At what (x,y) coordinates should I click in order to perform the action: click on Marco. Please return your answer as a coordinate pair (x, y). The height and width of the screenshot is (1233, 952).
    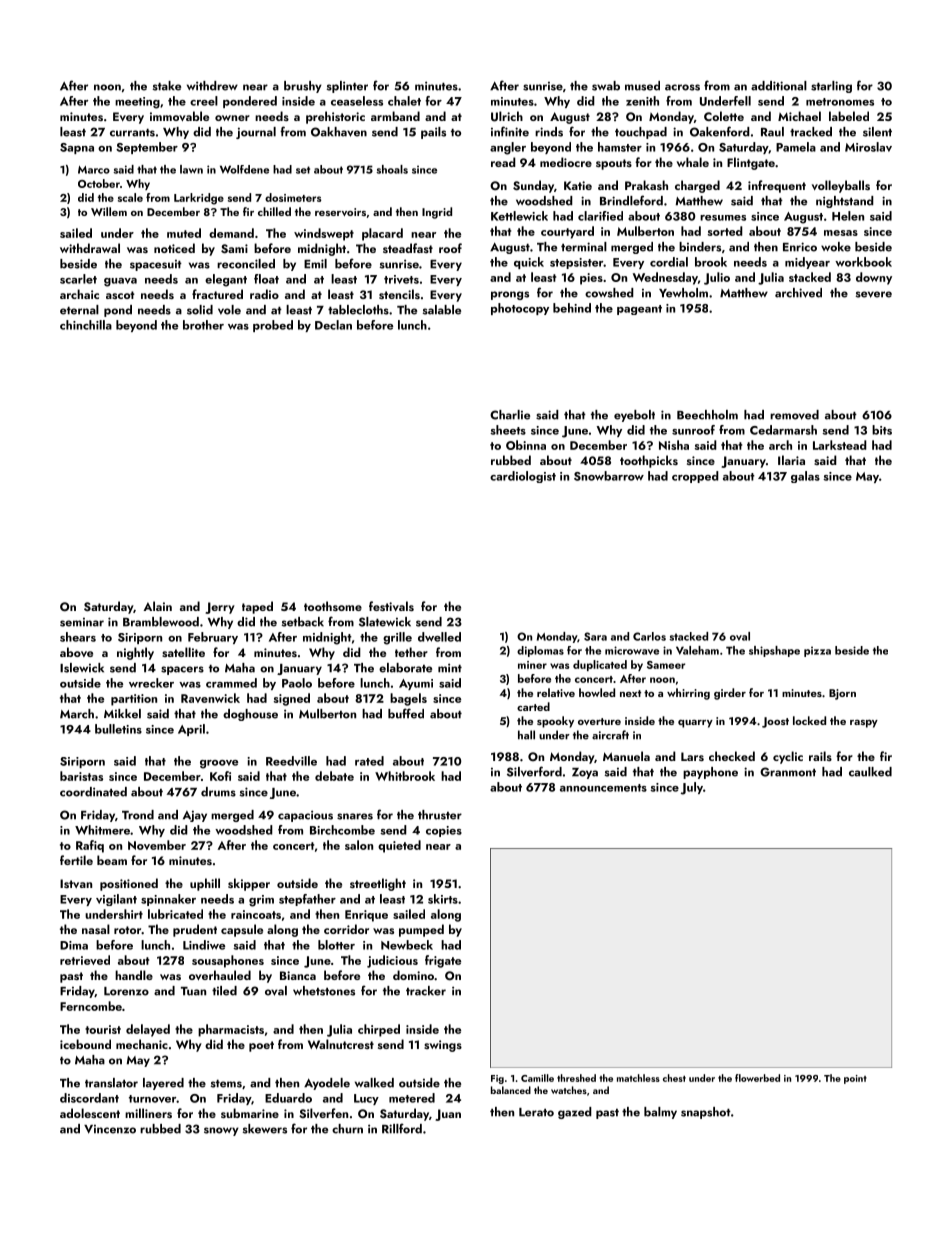
    Looking at the image, I should click on (94, 170).
